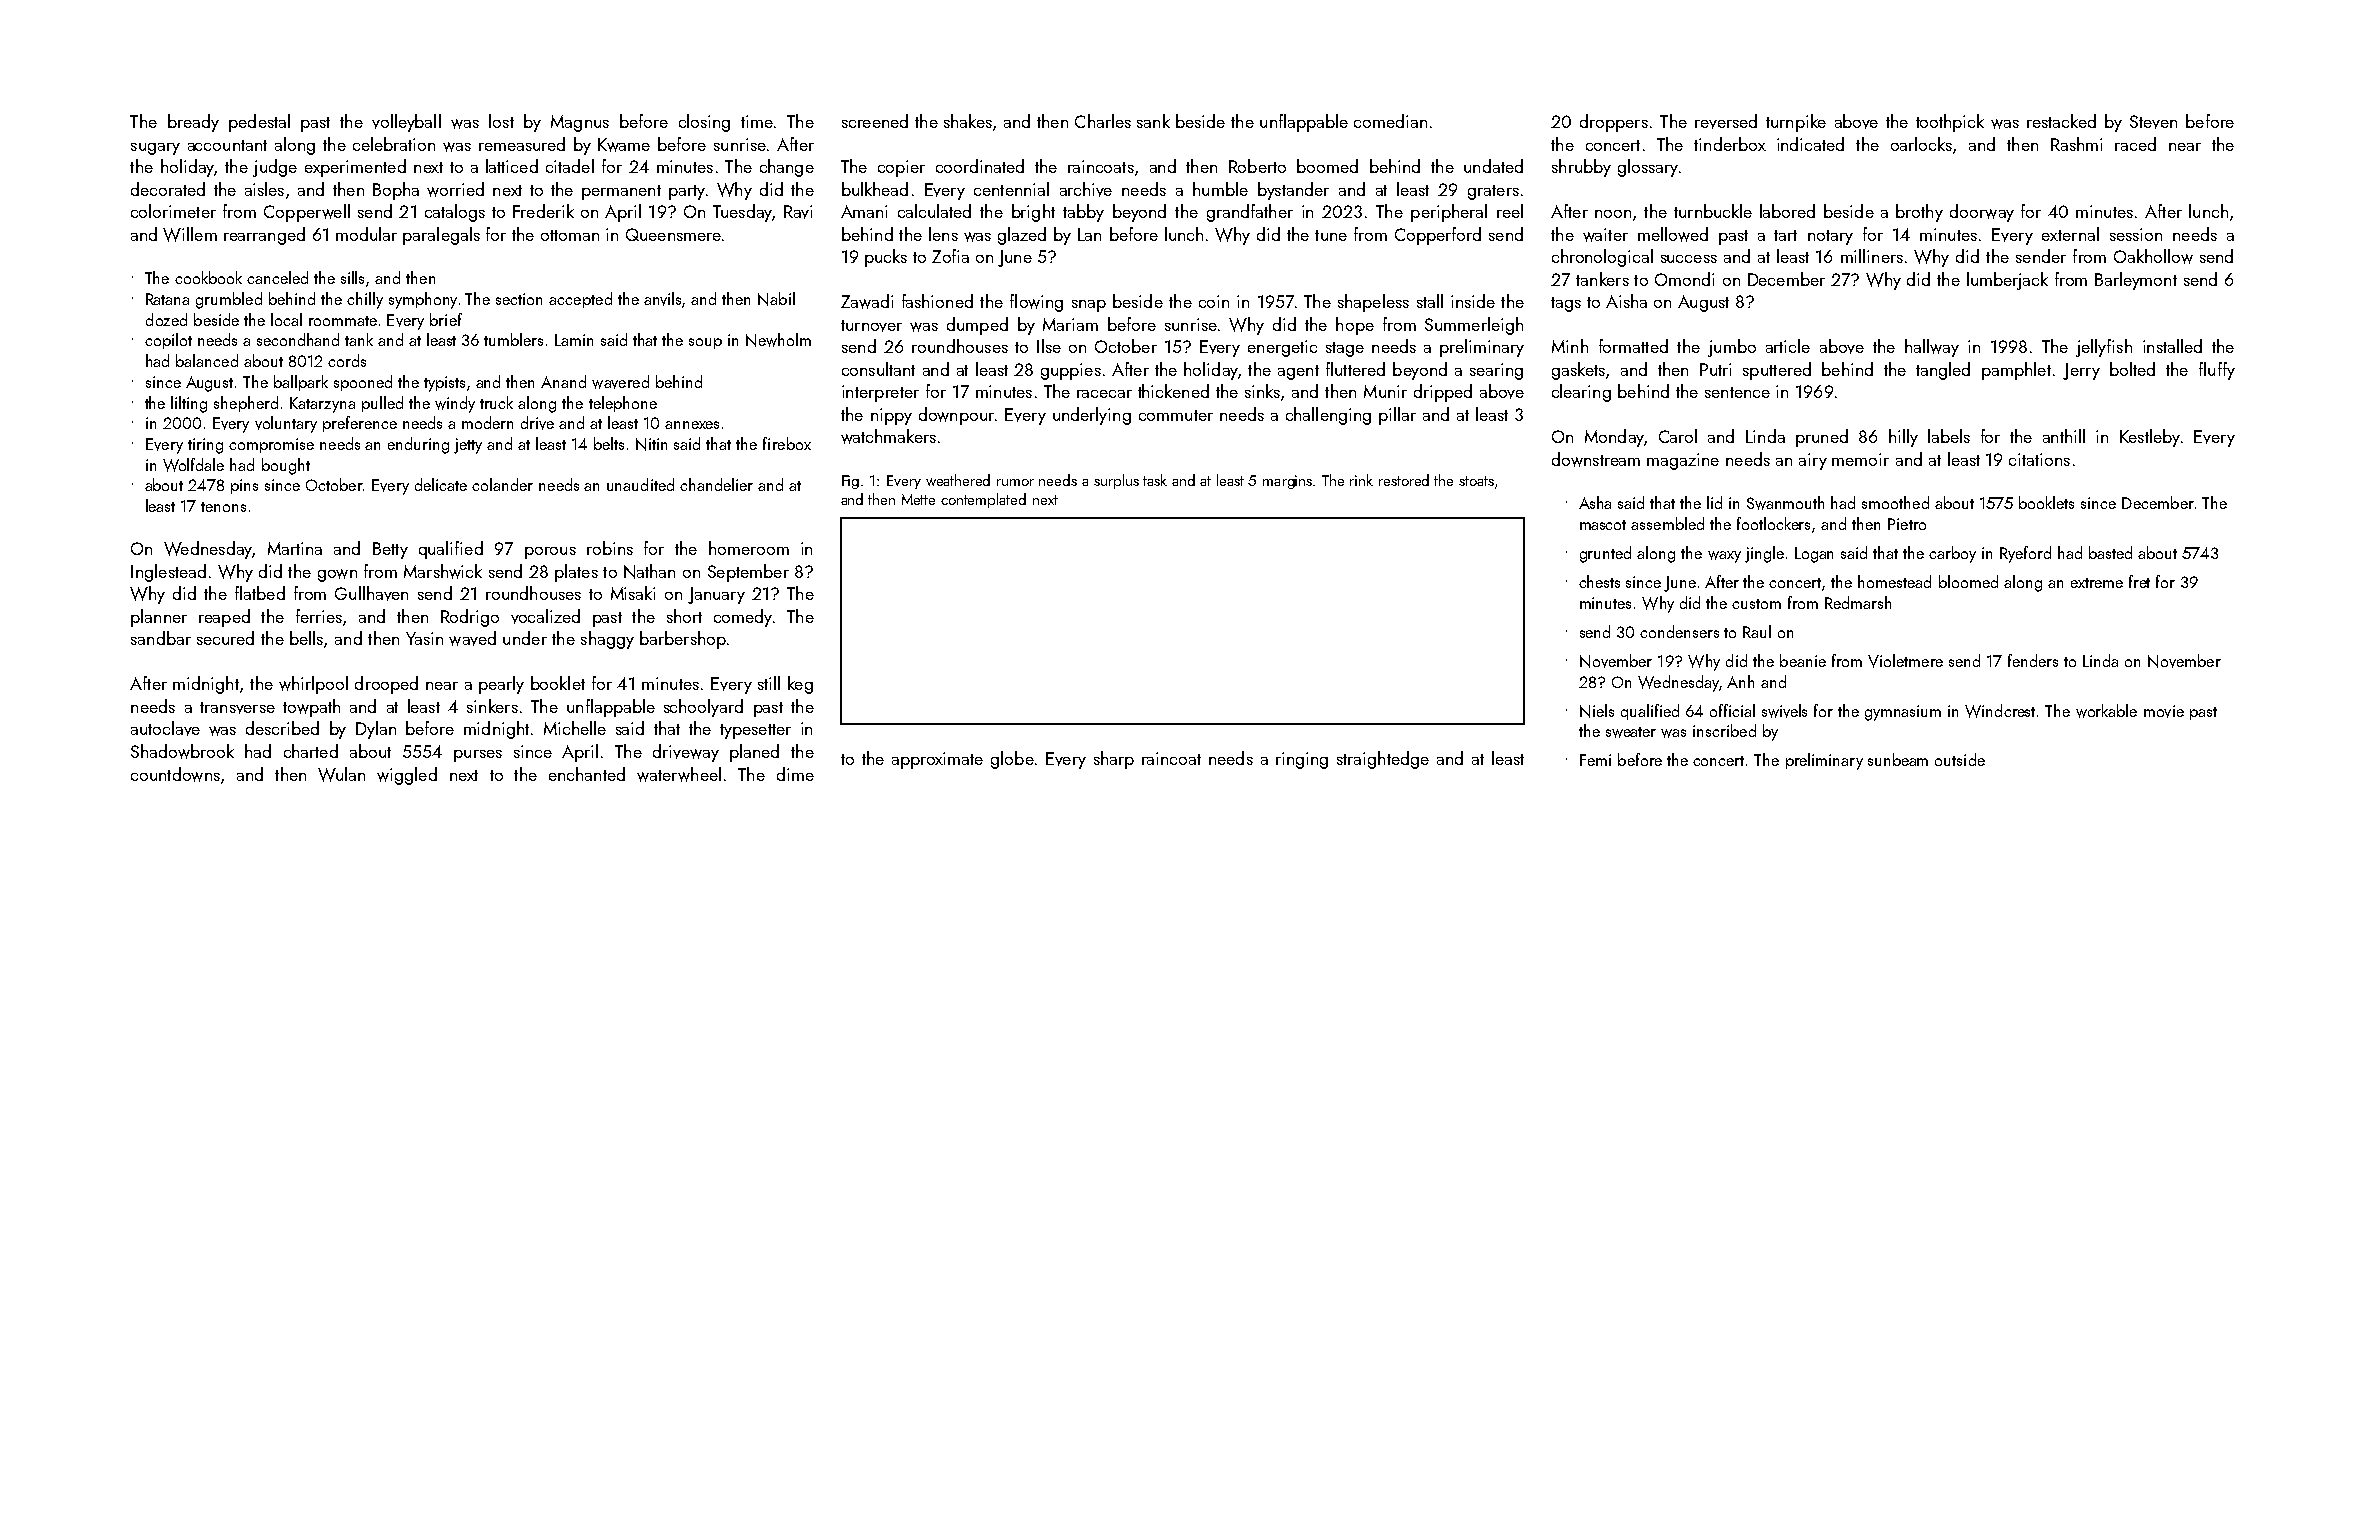 The height and width of the screenshot is (1530, 2365). What do you see at coordinates (545, 616) in the screenshot?
I see `vocalized` at bounding box center [545, 616].
